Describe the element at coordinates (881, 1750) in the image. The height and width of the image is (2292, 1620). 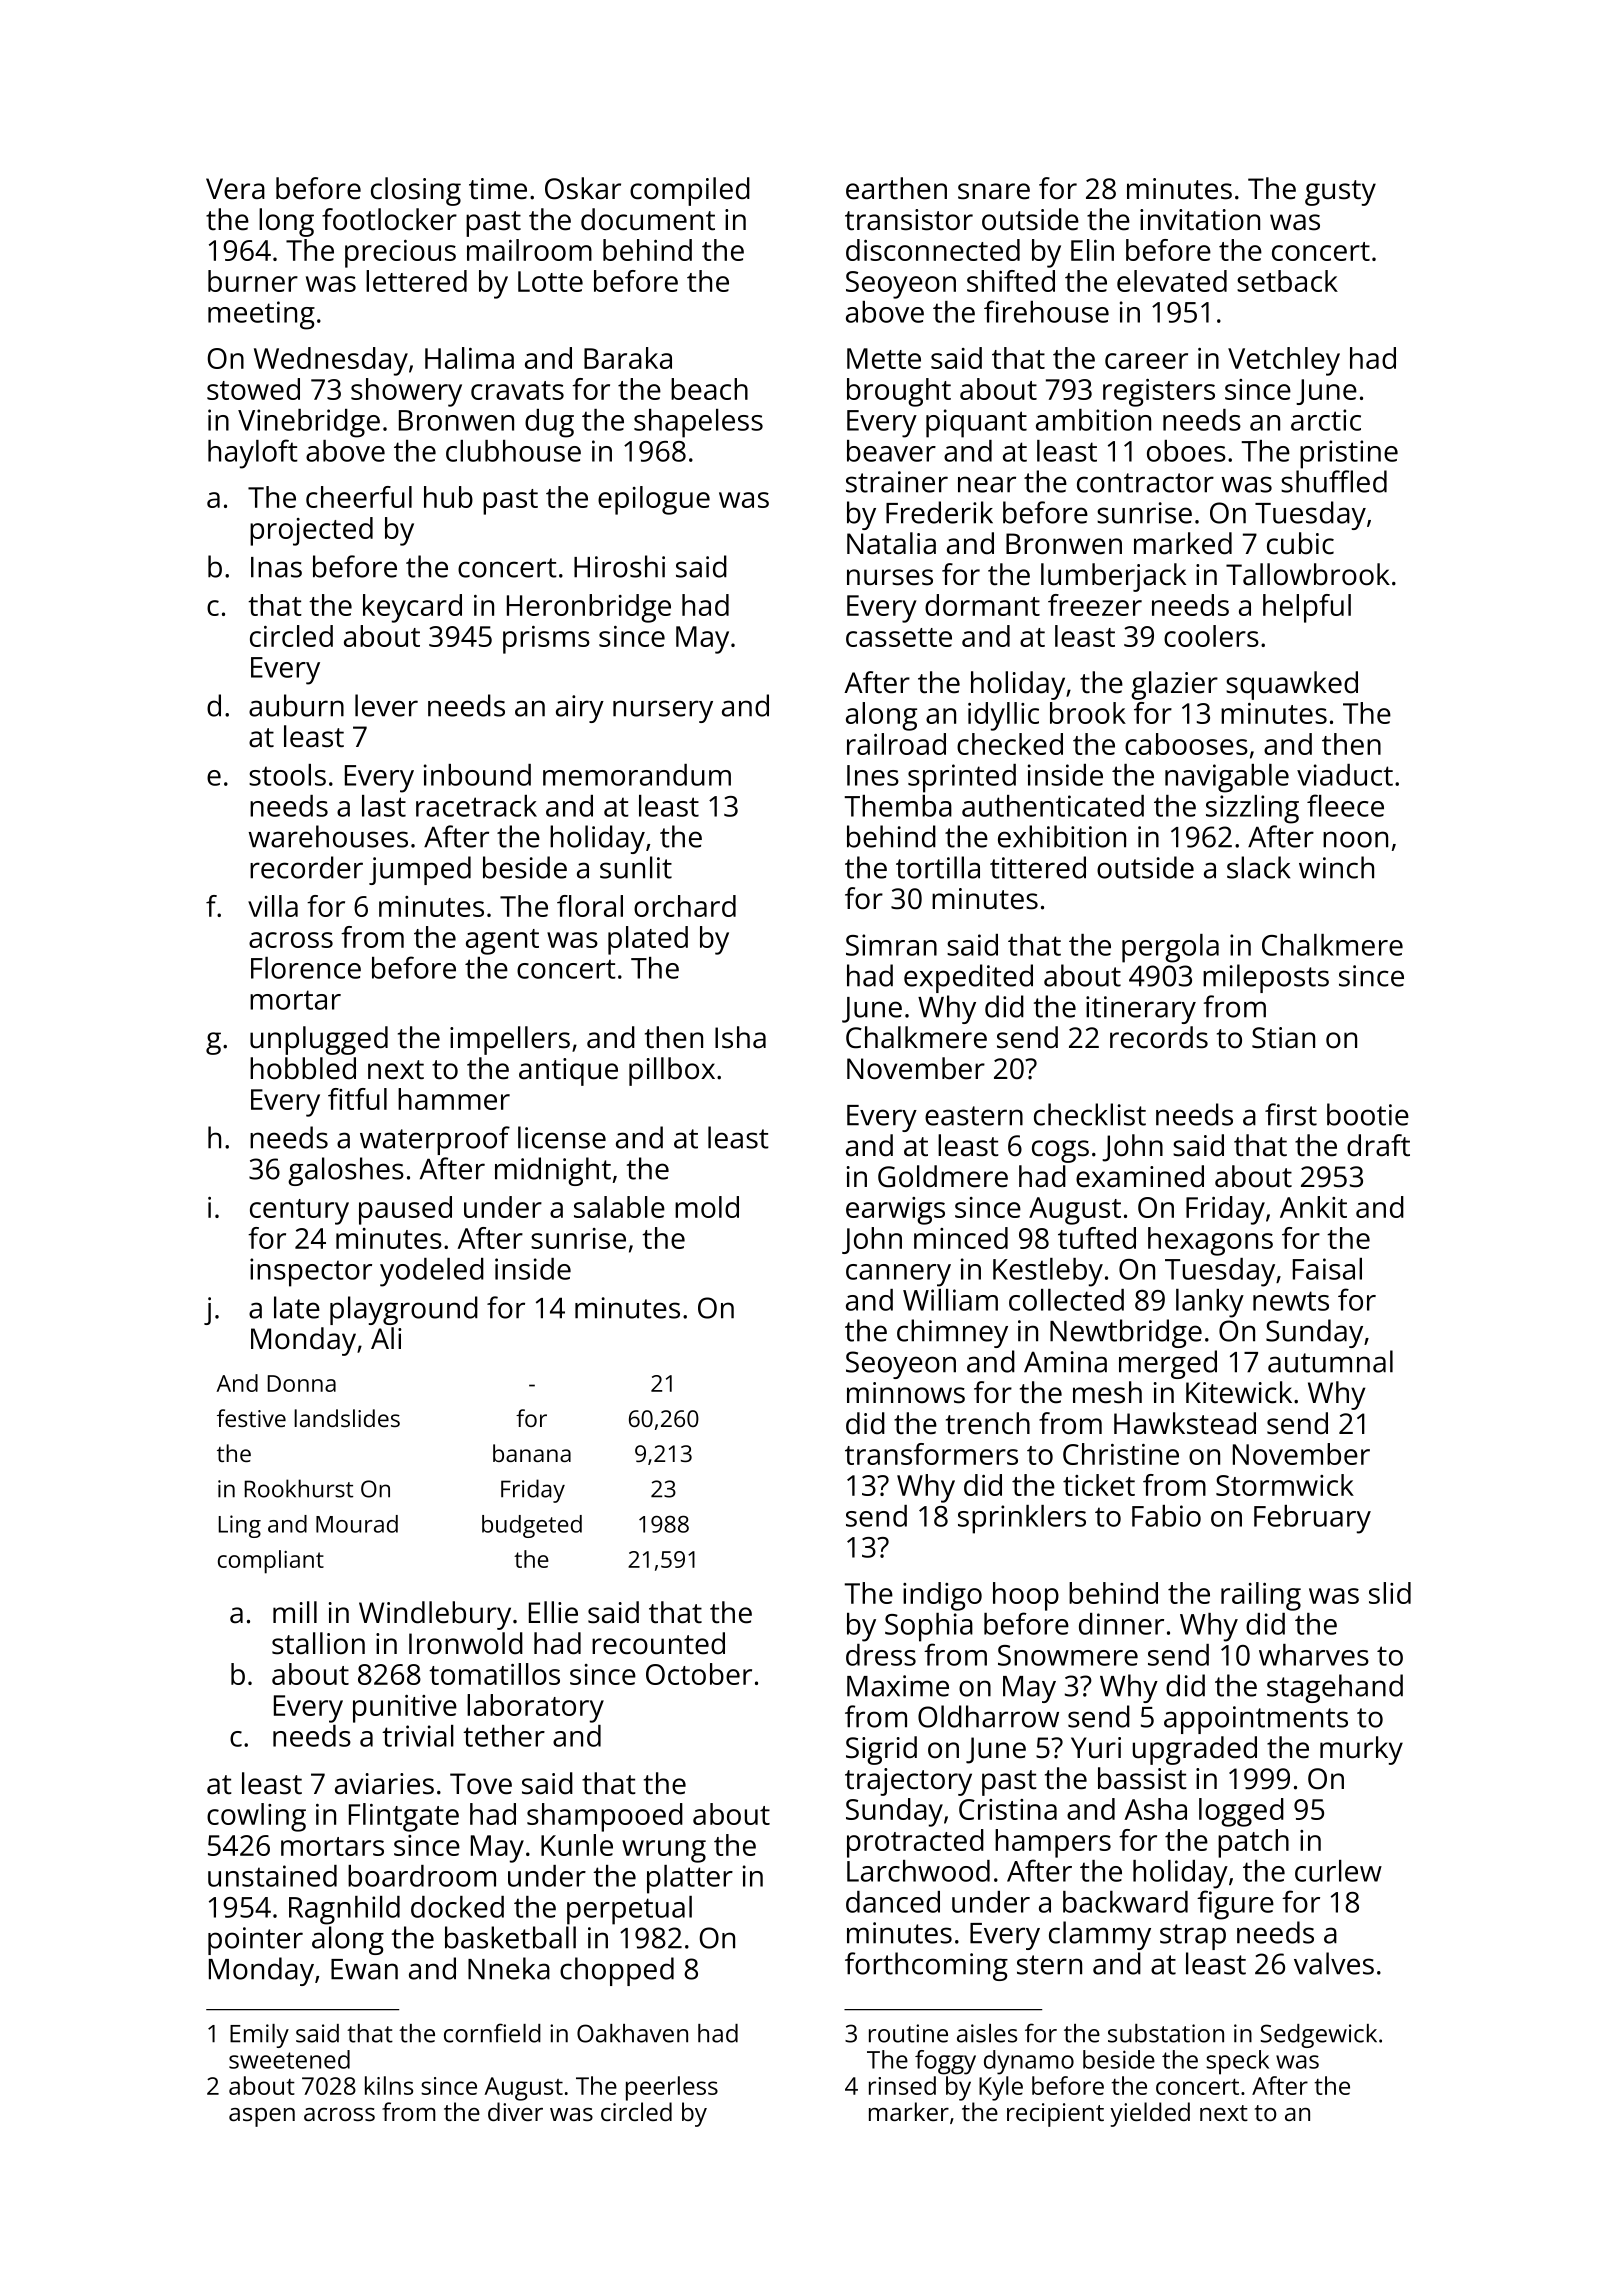
I see `Sigrid` at that location.
